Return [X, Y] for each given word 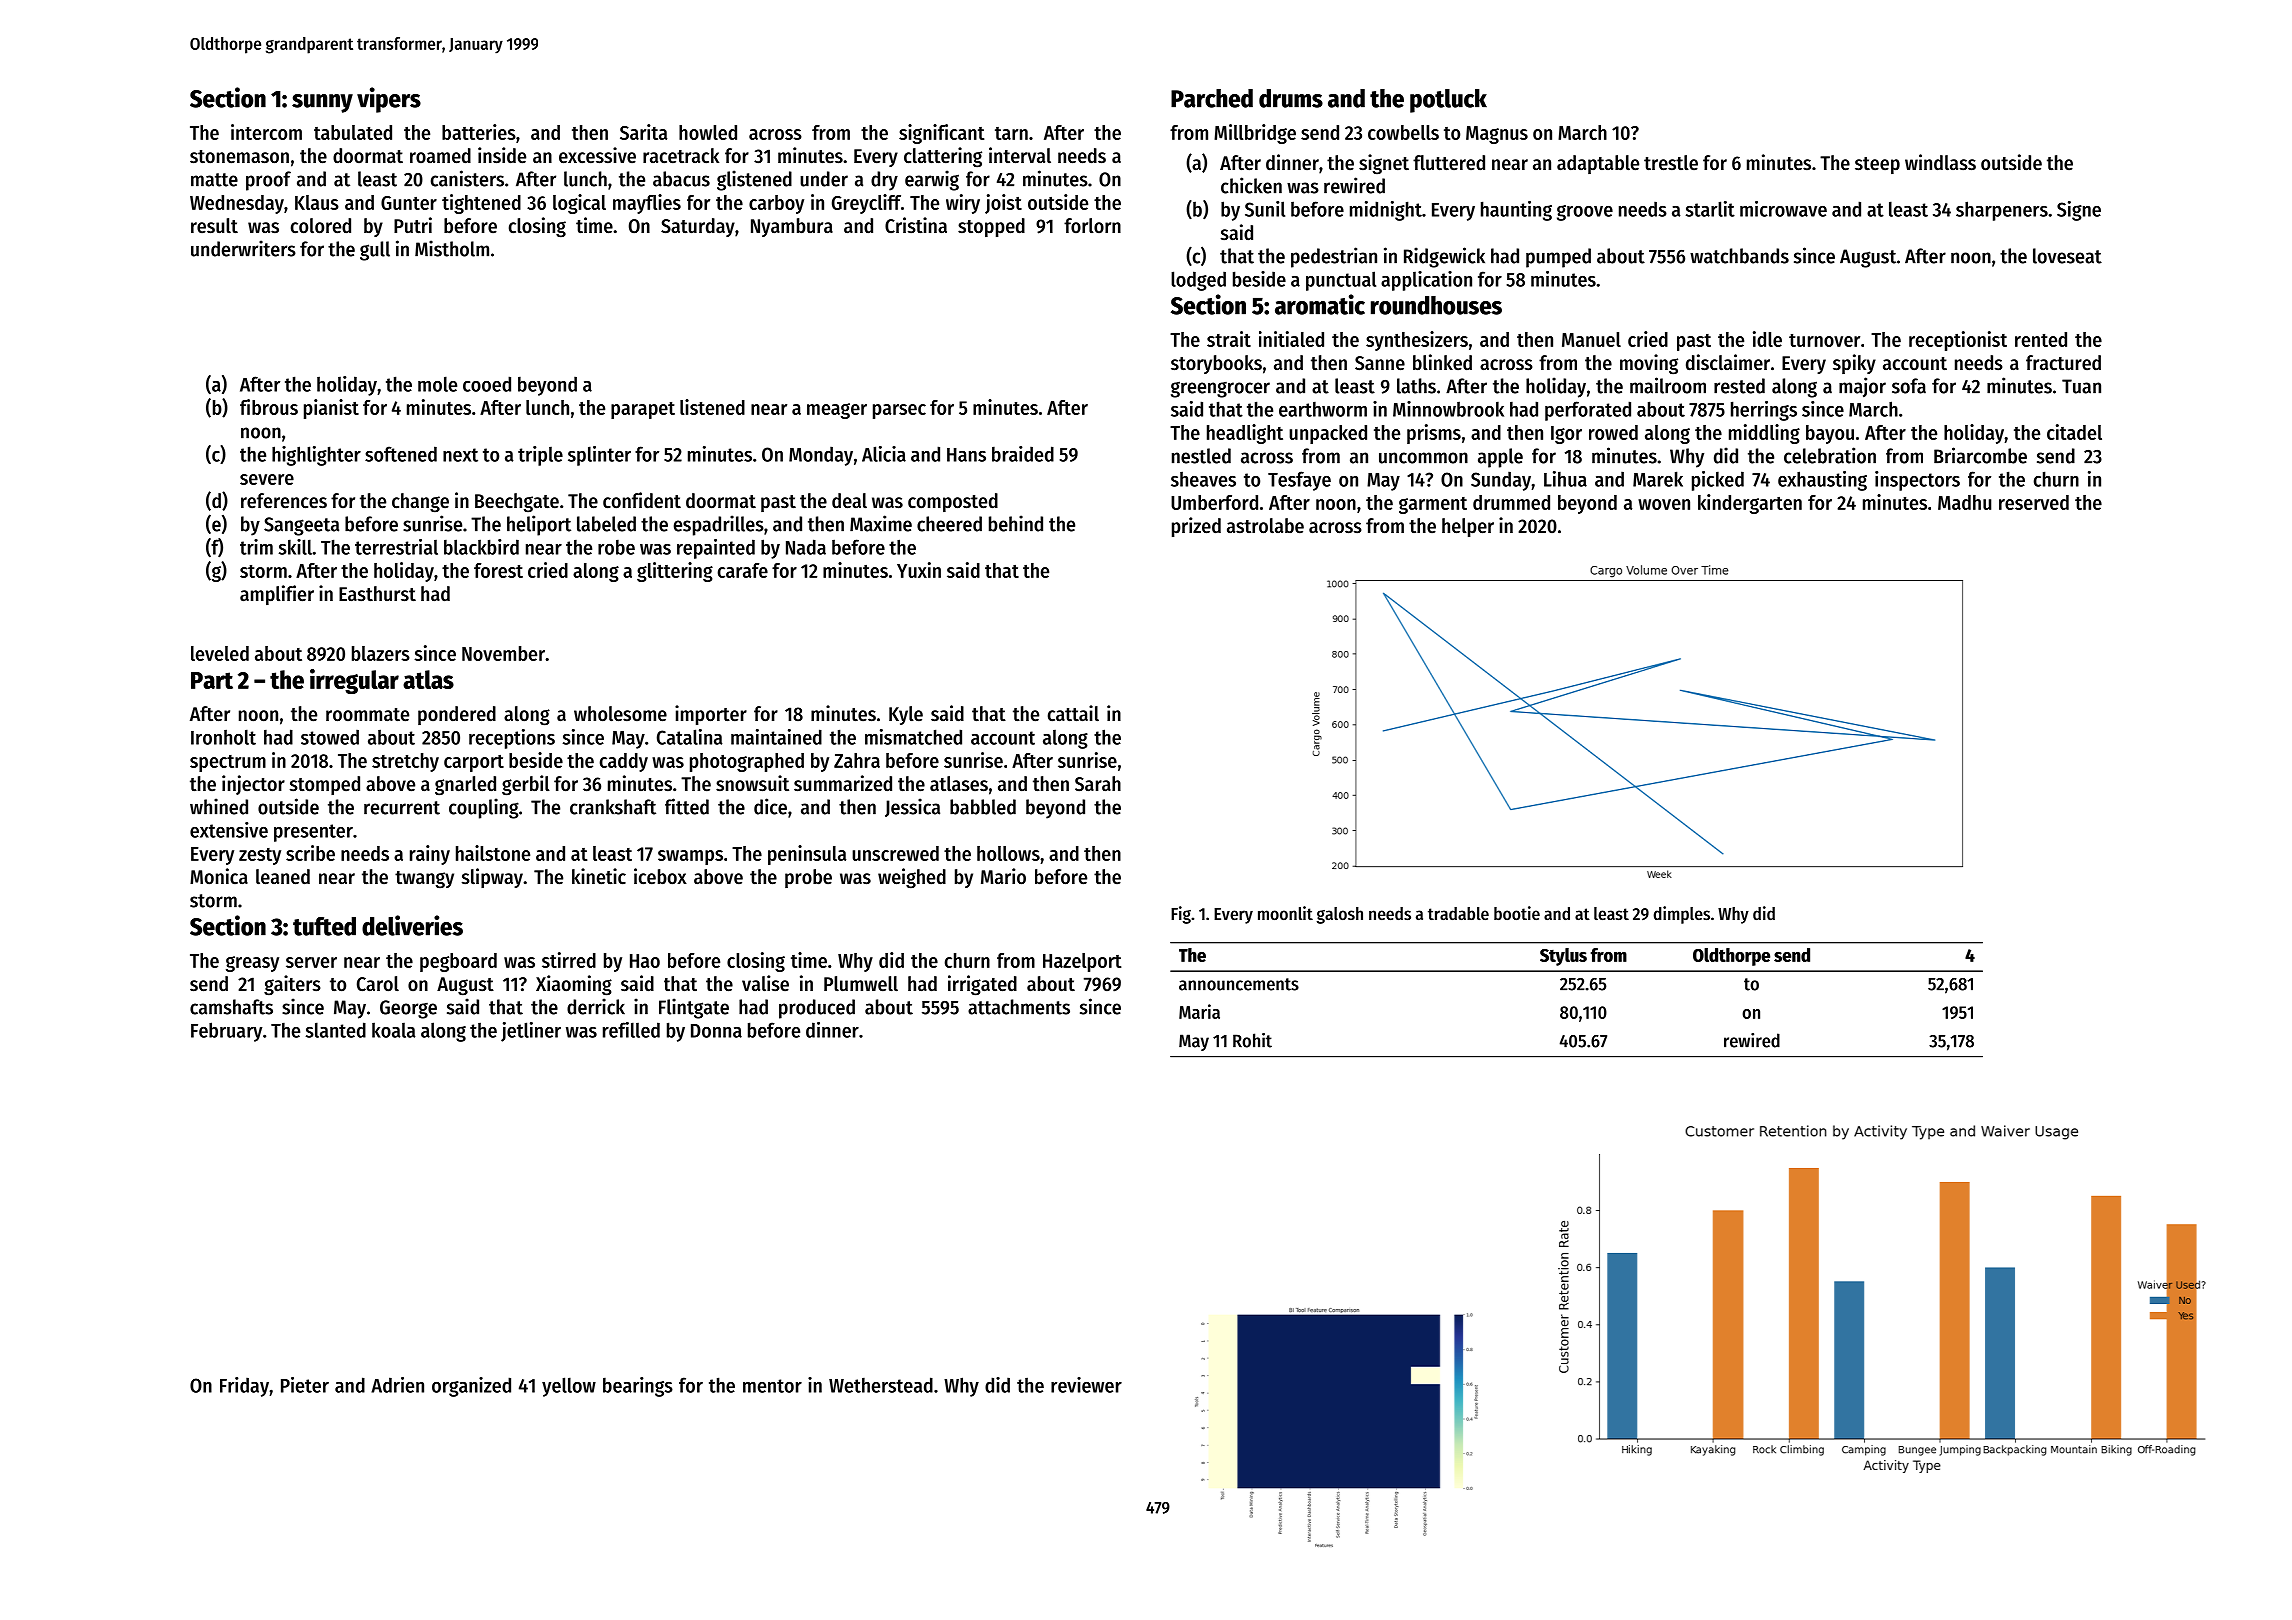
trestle [1671, 163]
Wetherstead [881, 1385]
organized [471, 1387]
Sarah [1098, 784]
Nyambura [792, 227]
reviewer [1086, 1385]
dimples [1681, 915]
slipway [492, 878]
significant [941, 134]
